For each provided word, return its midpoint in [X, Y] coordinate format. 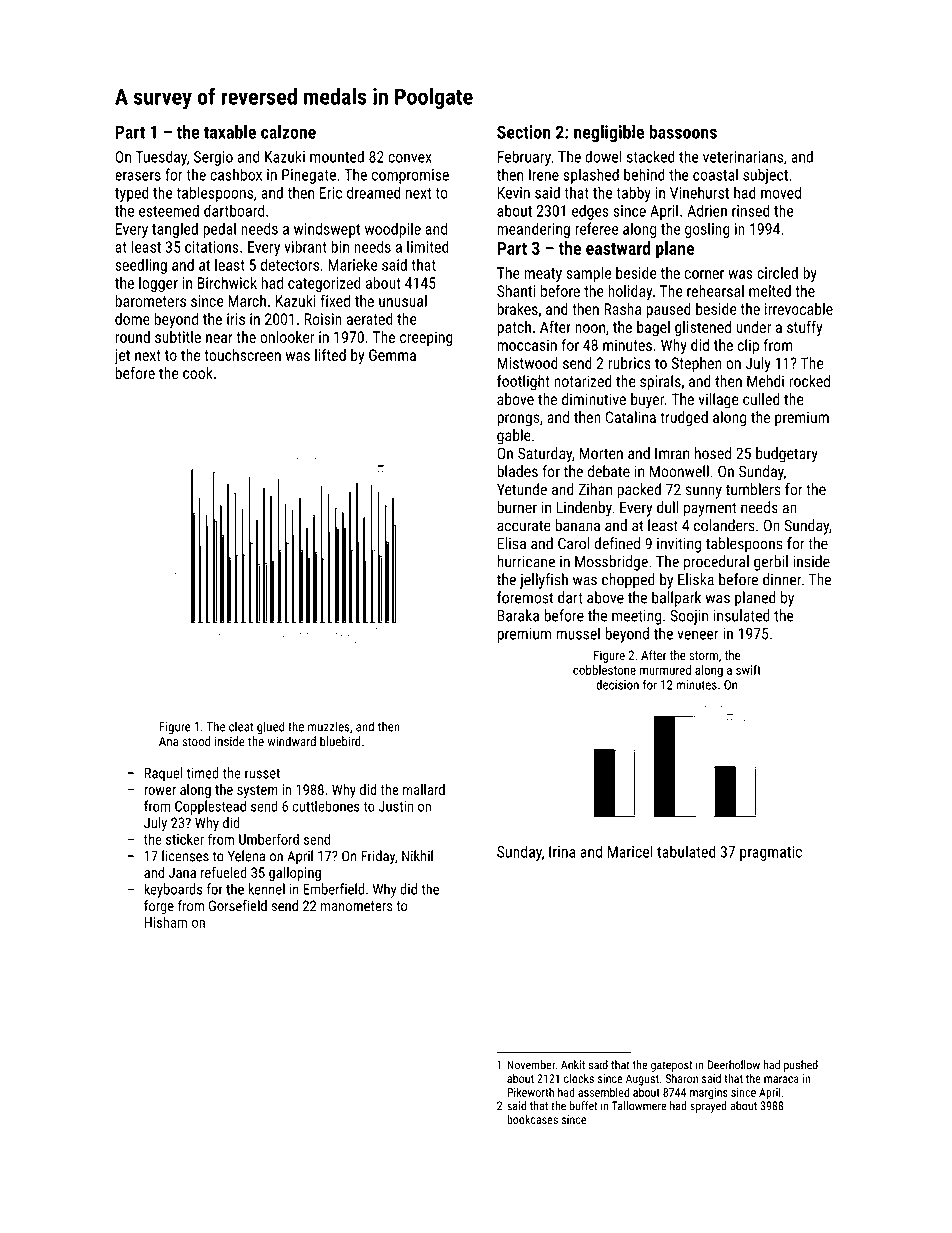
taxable [230, 131]
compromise [410, 176]
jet [122, 357]
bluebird [340, 741]
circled [777, 272]
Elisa [512, 543]
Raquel [164, 774]
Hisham [166, 922]
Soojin [689, 617]
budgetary [787, 455]
